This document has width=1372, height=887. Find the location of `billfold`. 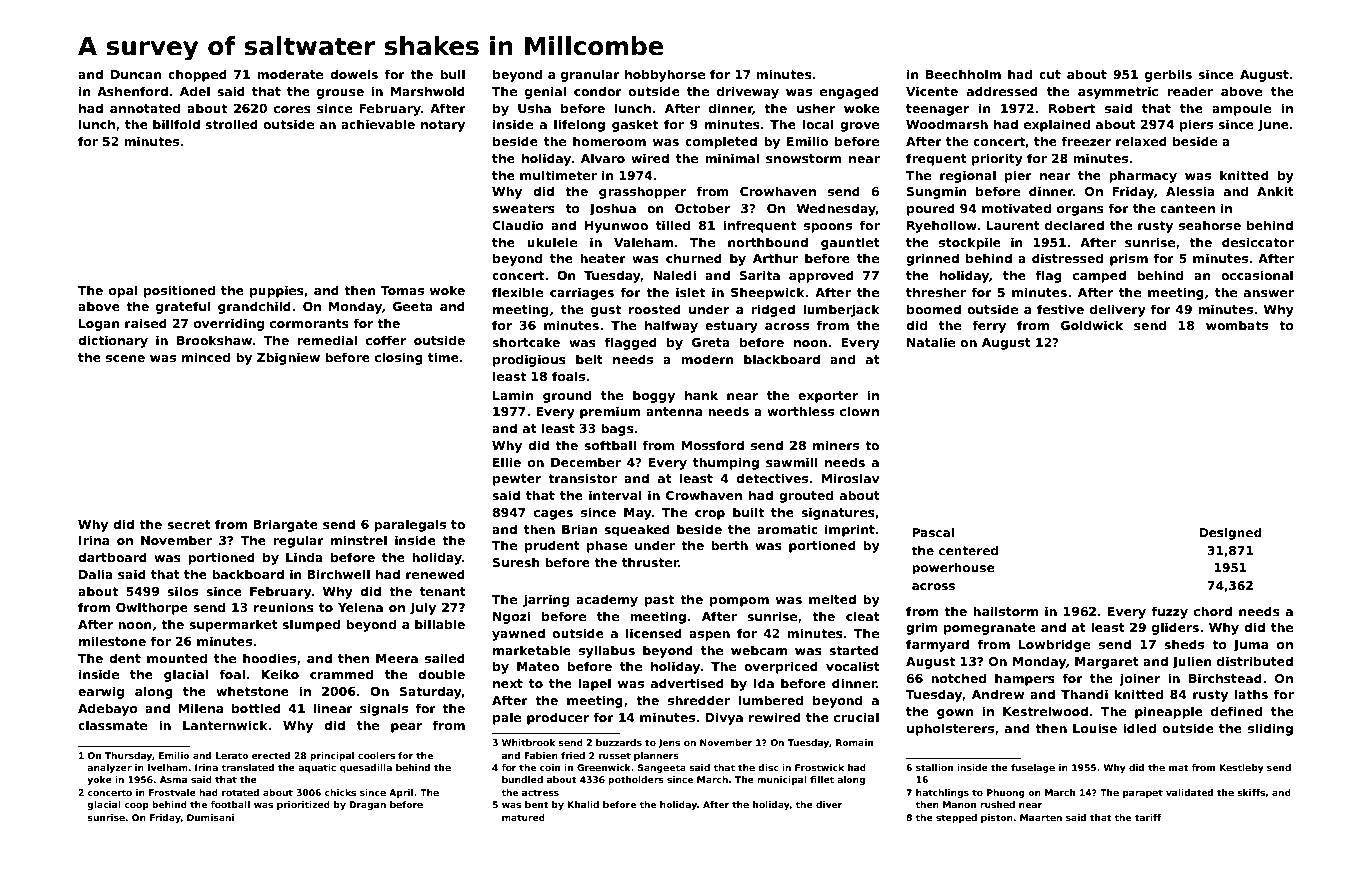

billfold is located at coordinates (176, 124).
